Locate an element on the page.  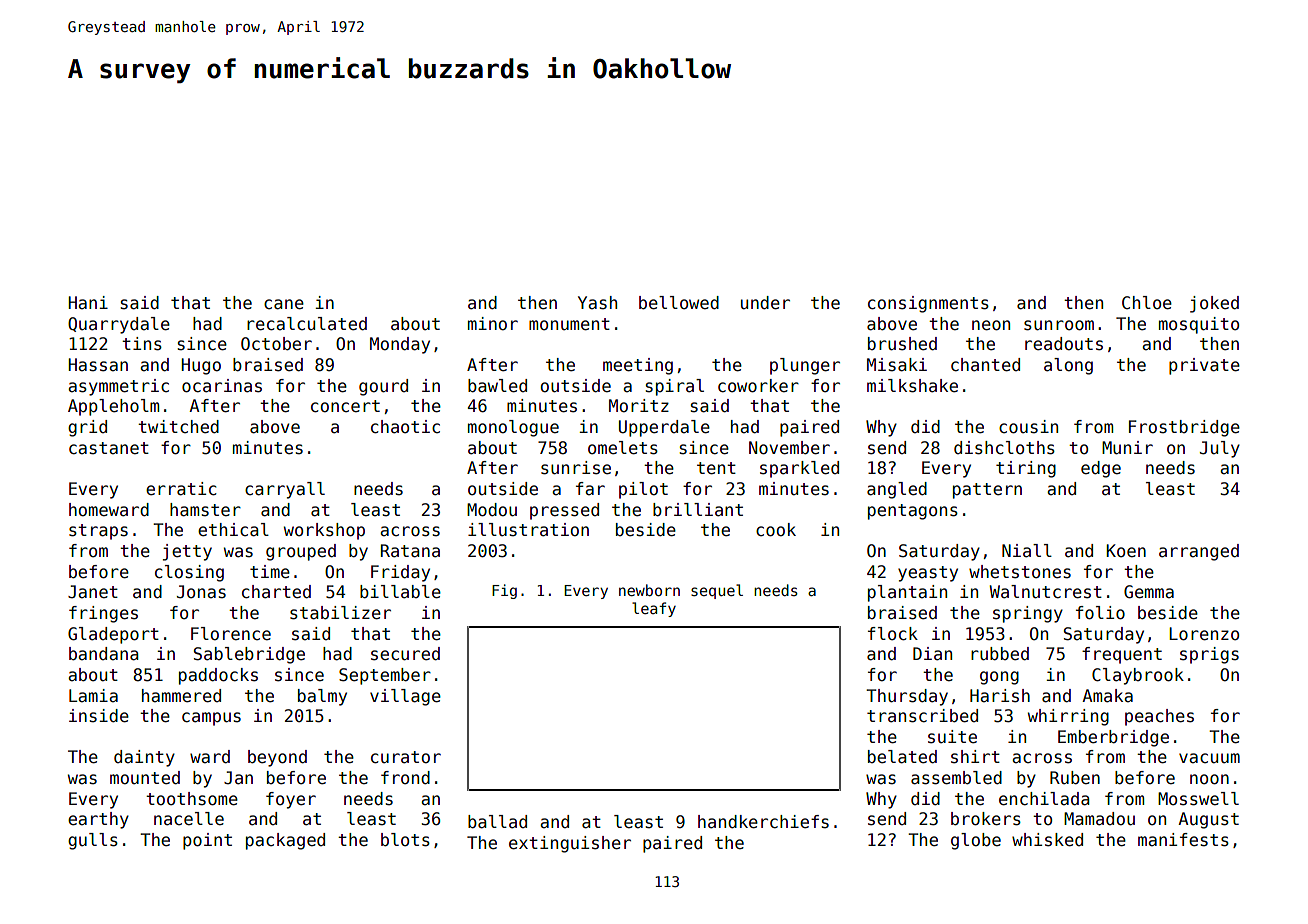
cook is located at coordinates (776, 530).
